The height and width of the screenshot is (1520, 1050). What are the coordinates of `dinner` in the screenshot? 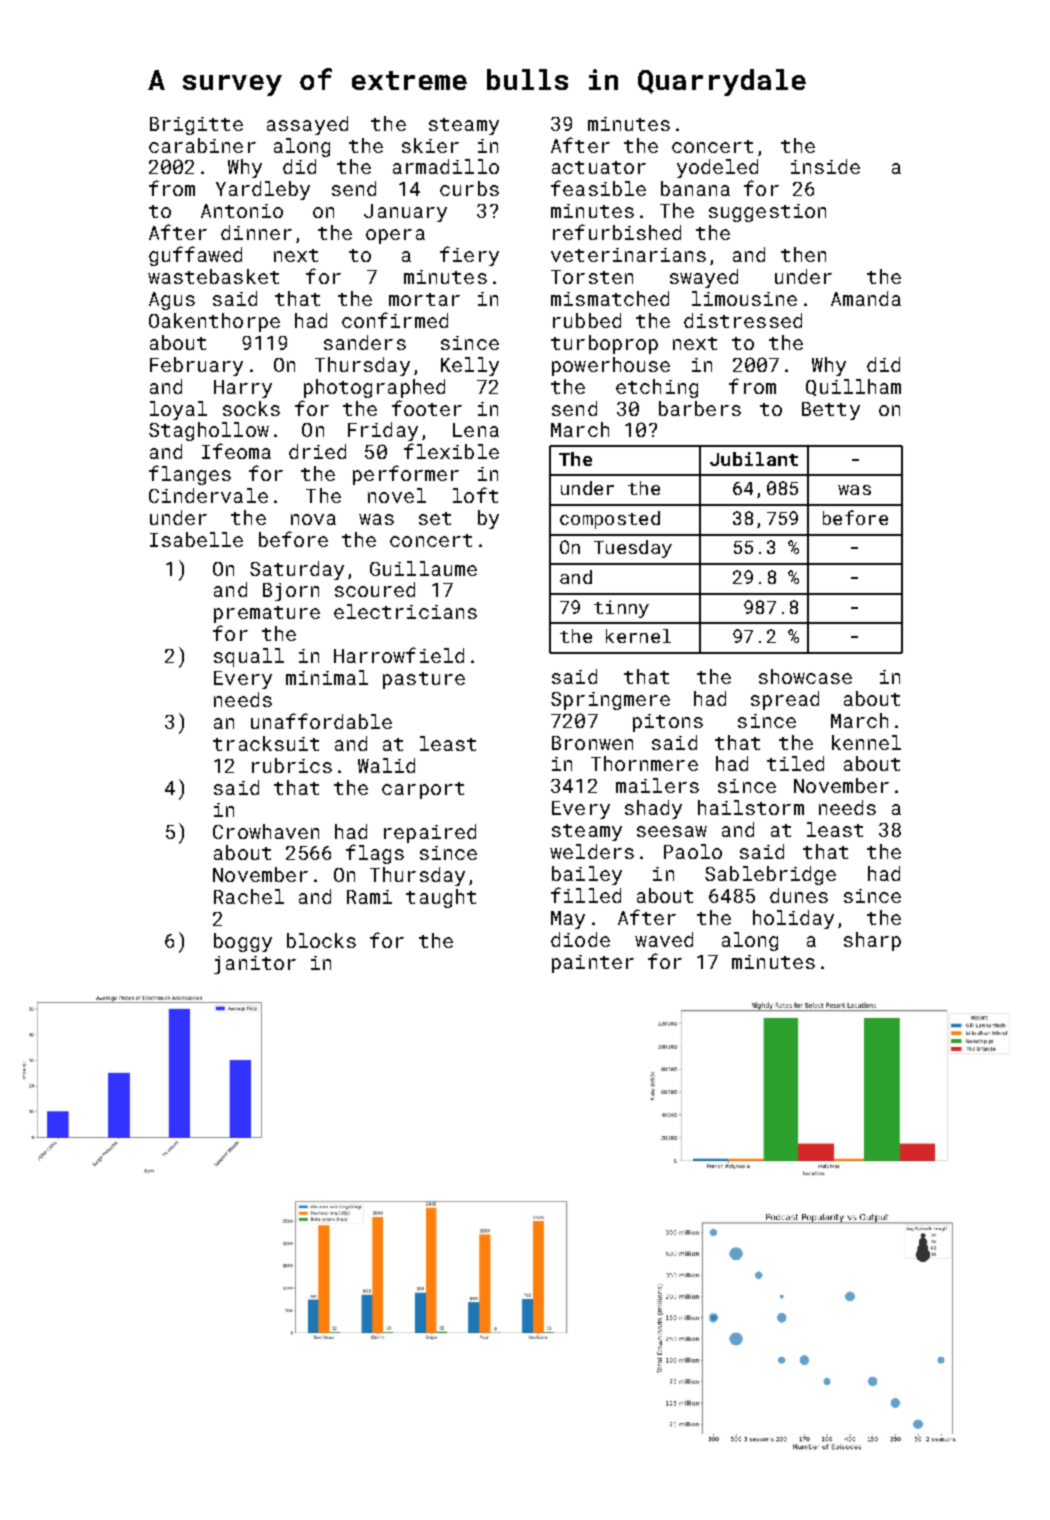 It's located at (256, 232).
